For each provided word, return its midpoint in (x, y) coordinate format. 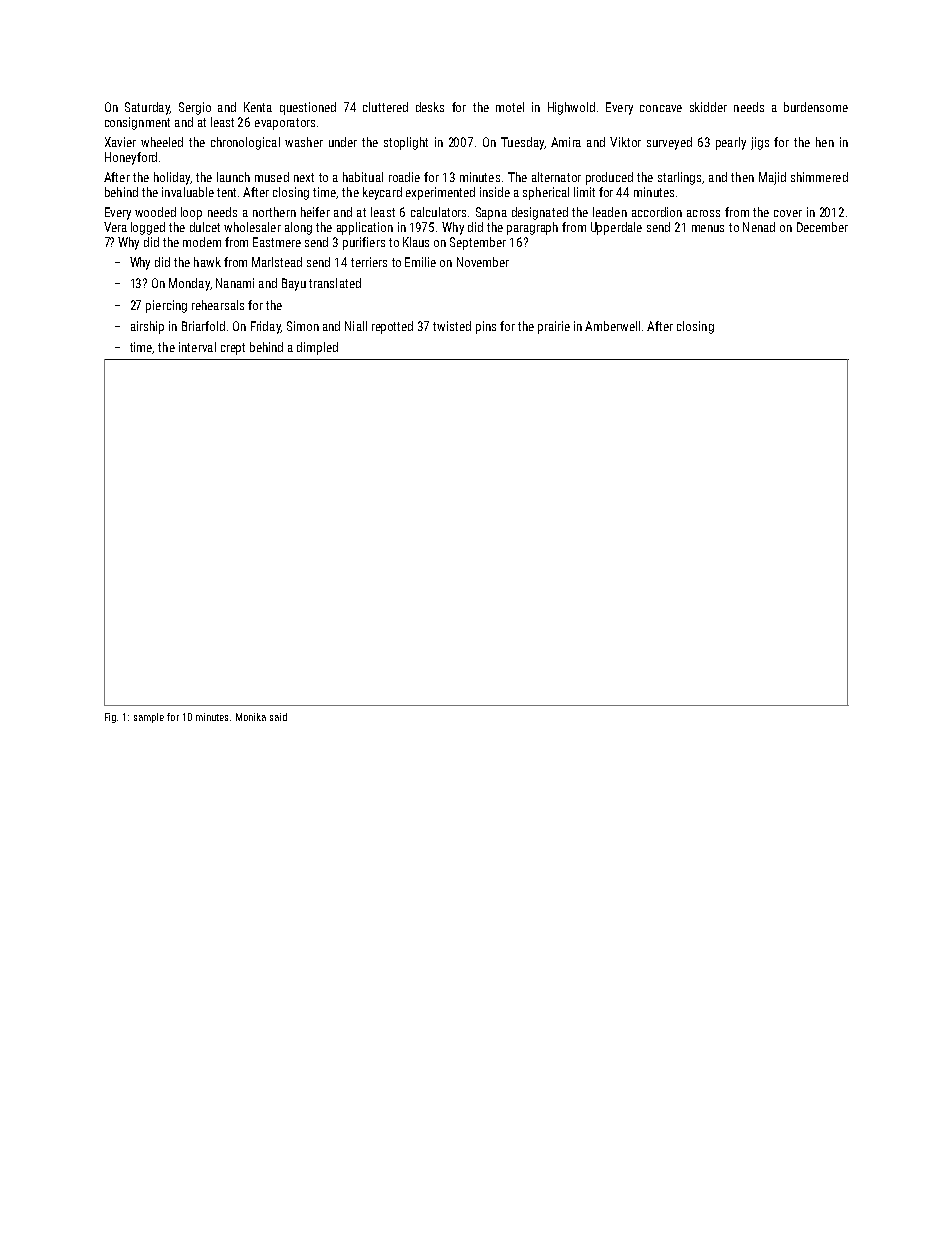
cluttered (385, 107)
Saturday (147, 108)
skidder (708, 107)
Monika (251, 717)
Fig (110, 718)
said (278, 717)
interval (197, 347)
